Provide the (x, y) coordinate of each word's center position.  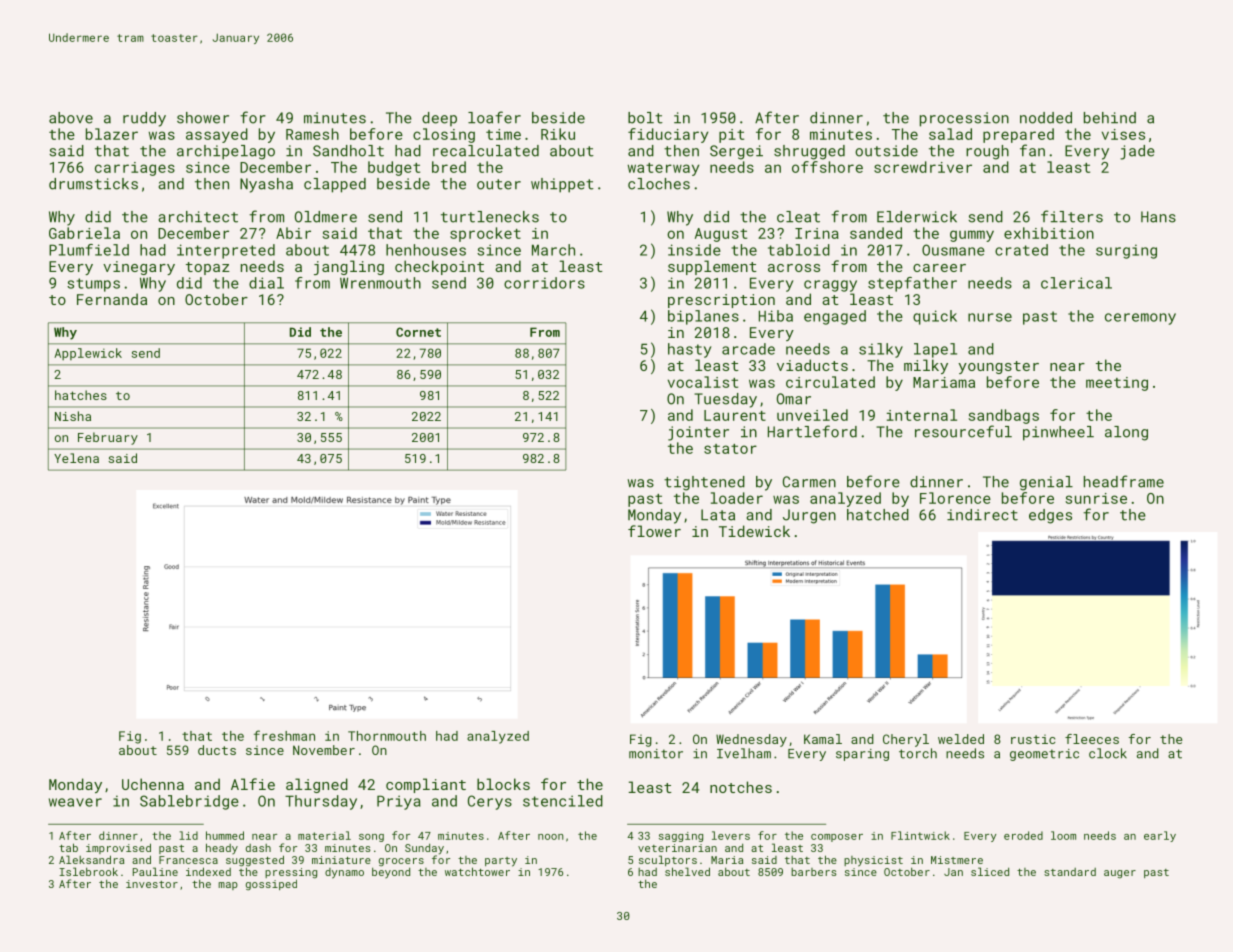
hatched (878, 515)
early (1160, 836)
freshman (284, 735)
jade (1137, 152)
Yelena (76, 458)
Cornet (418, 332)
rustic (1033, 739)
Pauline (155, 871)
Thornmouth (387, 736)
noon (551, 837)
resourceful (963, 431)
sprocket (485, 234)
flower (654, 531)
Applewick (88, 354)
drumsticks (93, 184)
